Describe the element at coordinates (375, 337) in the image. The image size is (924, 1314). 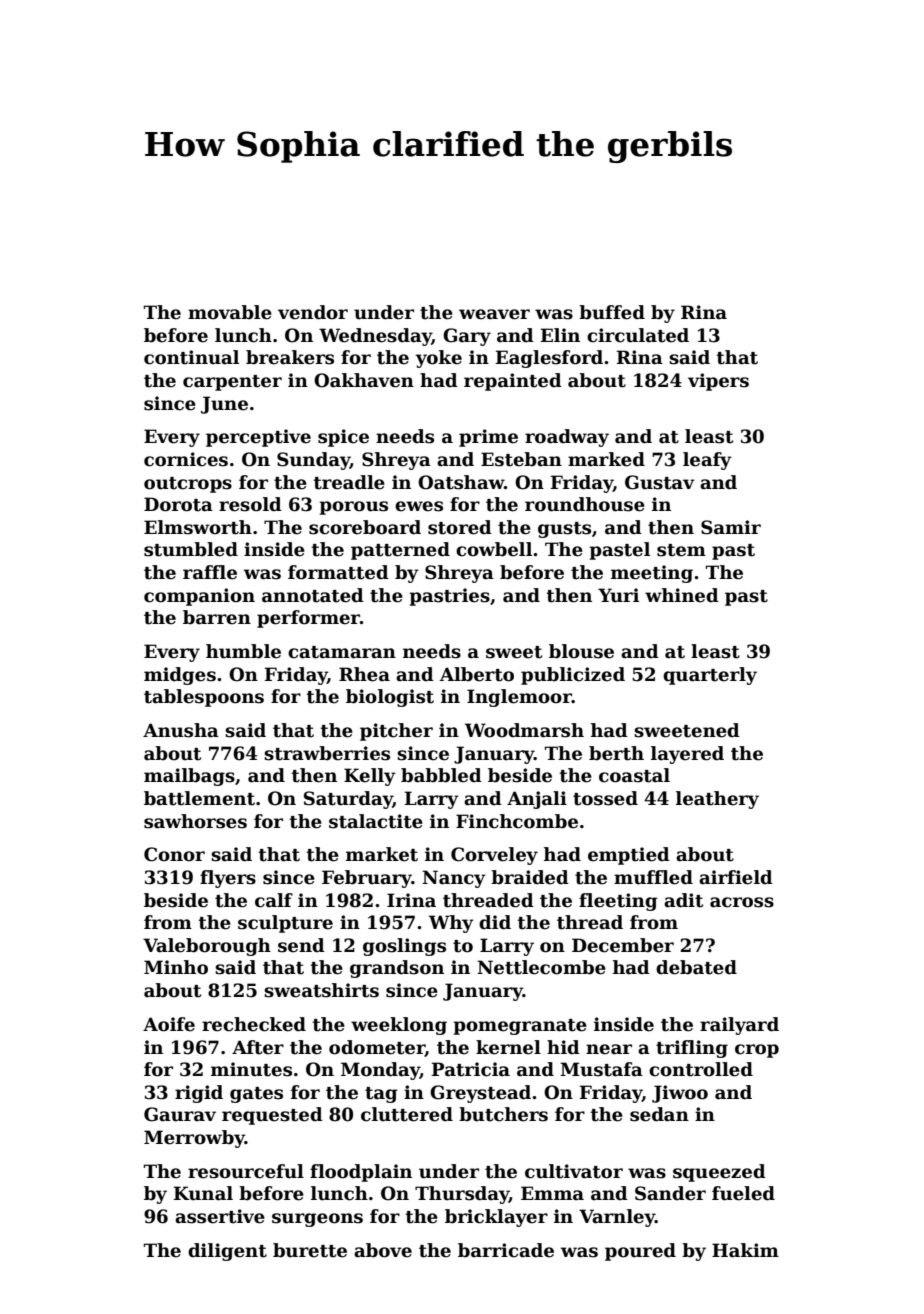
I see `Wednesday` at that location.
